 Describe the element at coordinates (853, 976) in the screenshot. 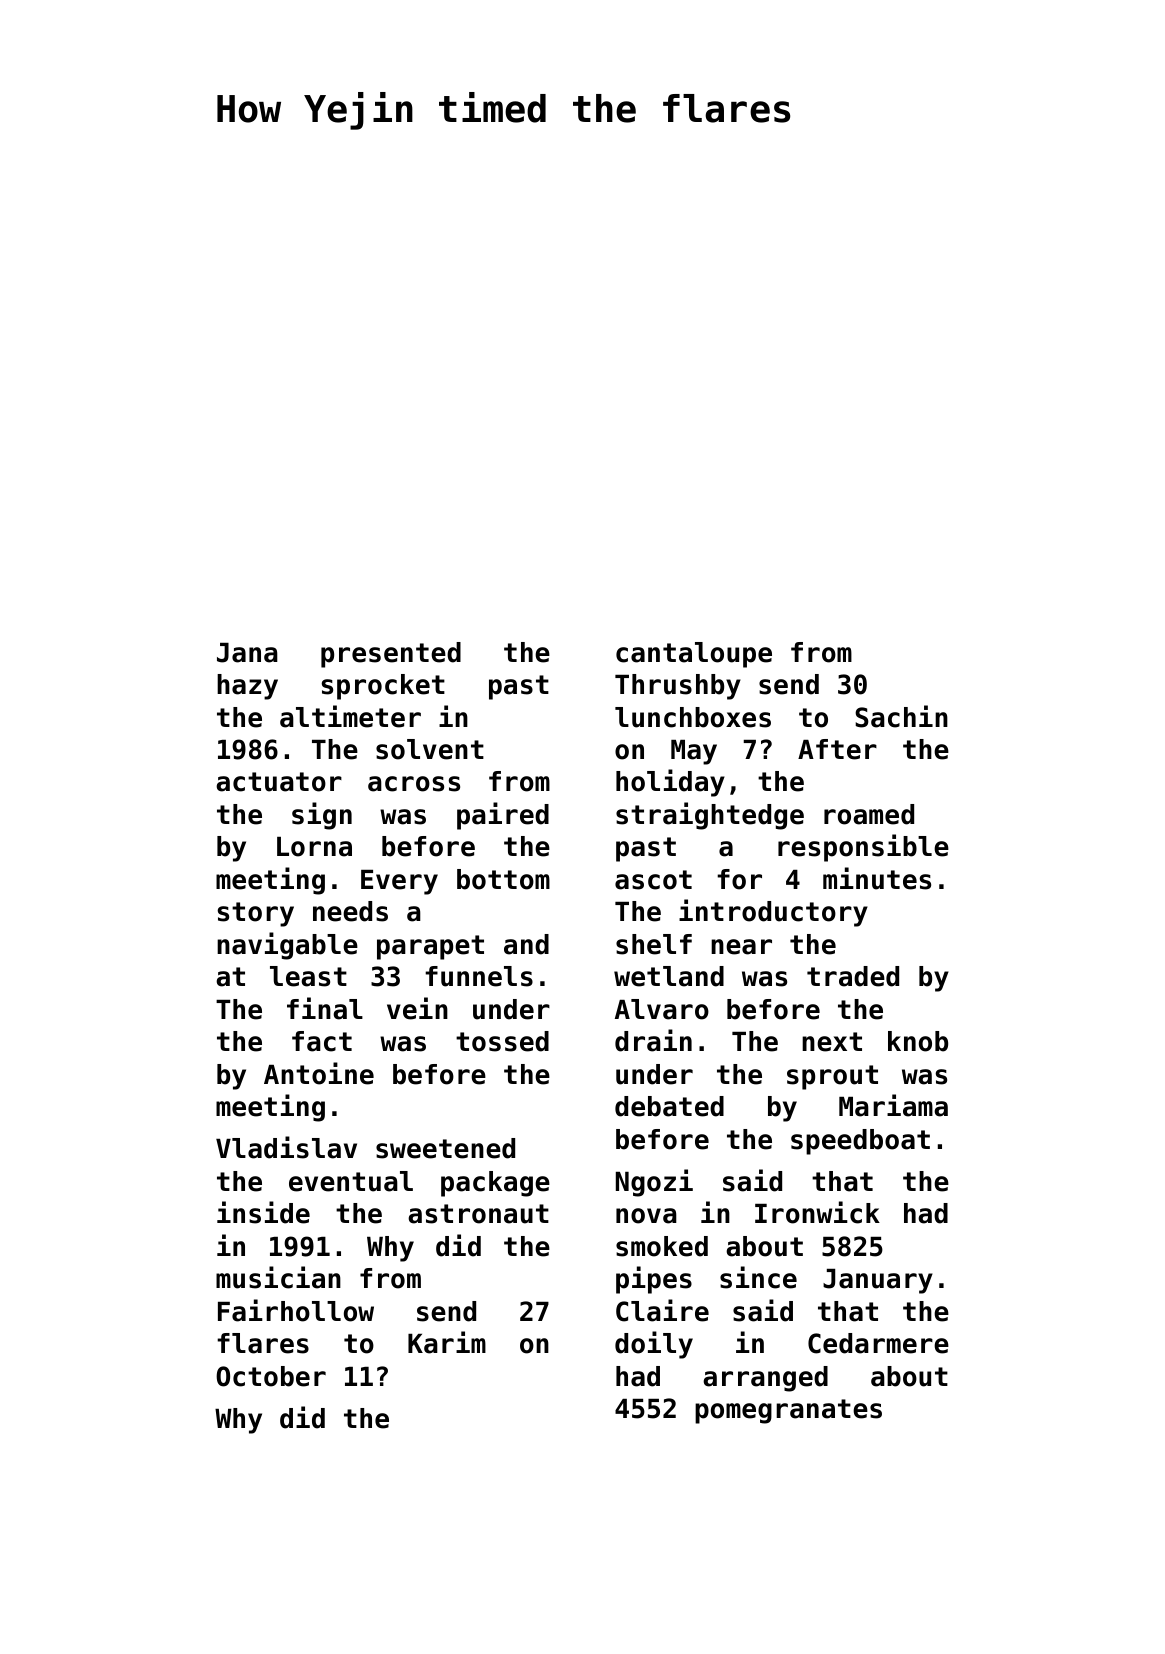

I see `traded` at that location.
